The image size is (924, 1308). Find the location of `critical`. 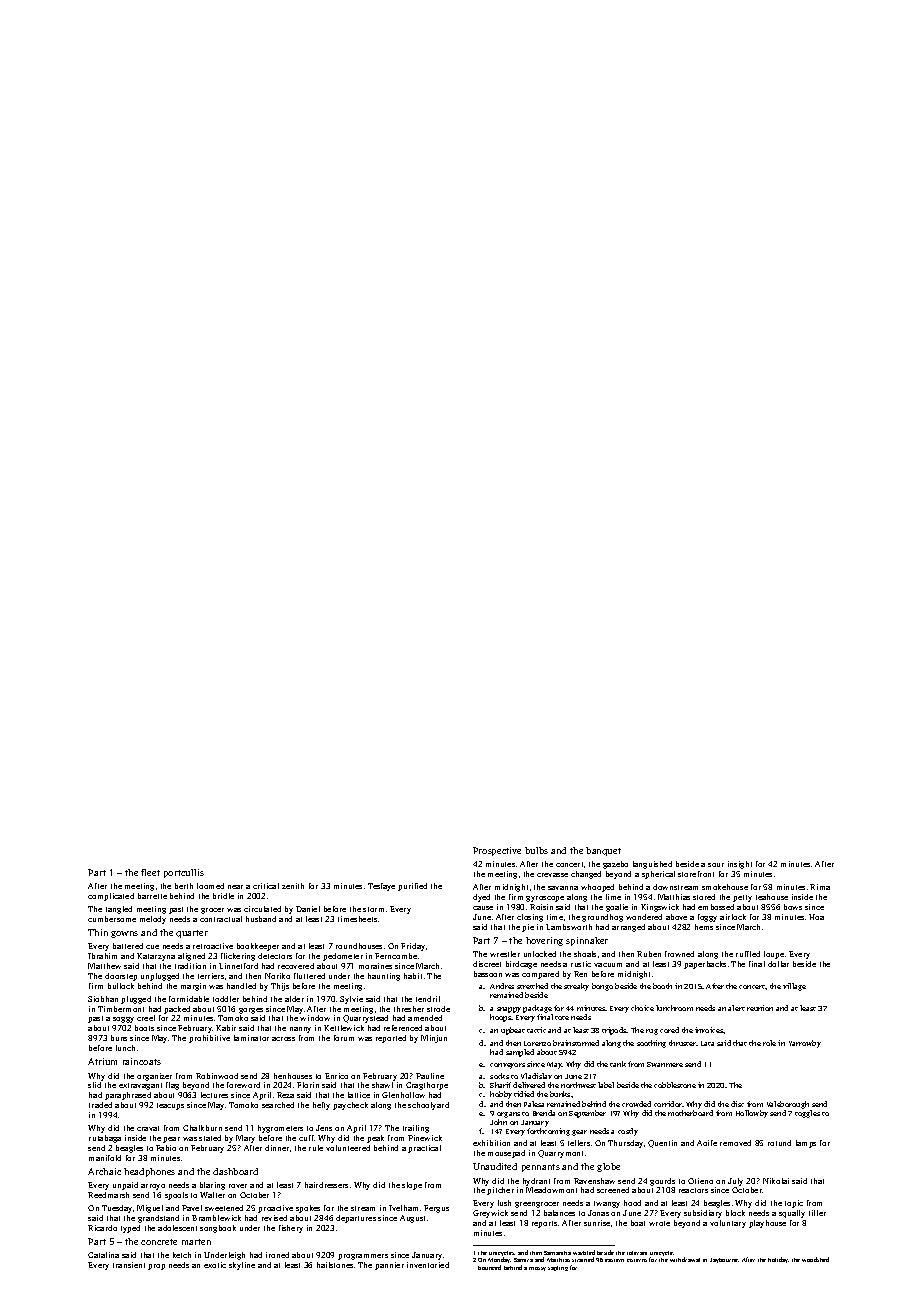

critical is located at coordinates (266, 886).
